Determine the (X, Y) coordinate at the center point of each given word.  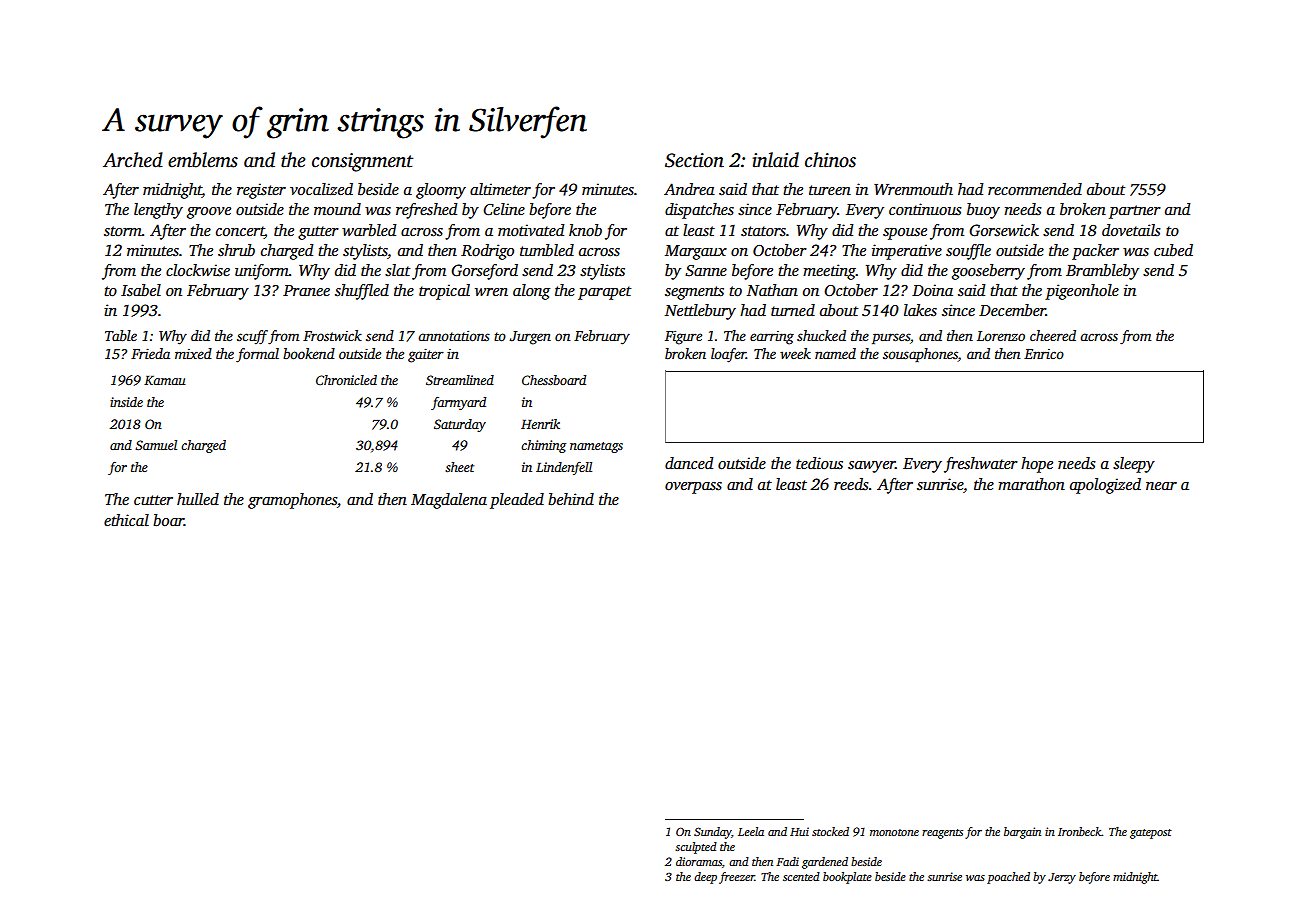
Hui (799, 831)
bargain (1022, 833)
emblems (203, 160)
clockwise (198, 270)
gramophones (292, 501)
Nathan (772, 290)
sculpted (696, 848)
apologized (1105, 486)
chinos (830, 160)
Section (694, 160)
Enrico (1044, 354)
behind (571, 499)
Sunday (713, 833)
